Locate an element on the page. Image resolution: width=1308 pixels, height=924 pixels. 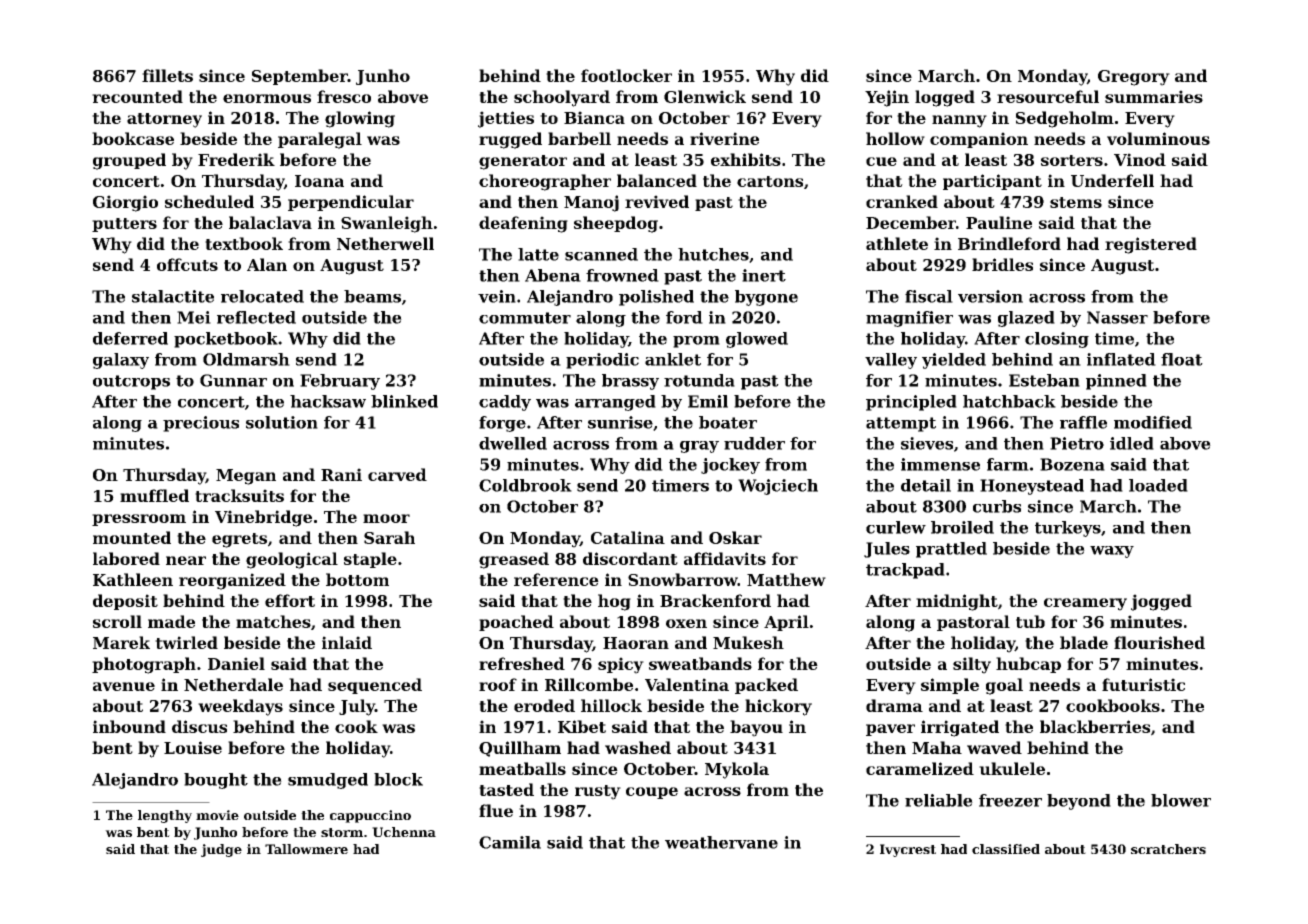
judge is located at coordinates (221, 850).
